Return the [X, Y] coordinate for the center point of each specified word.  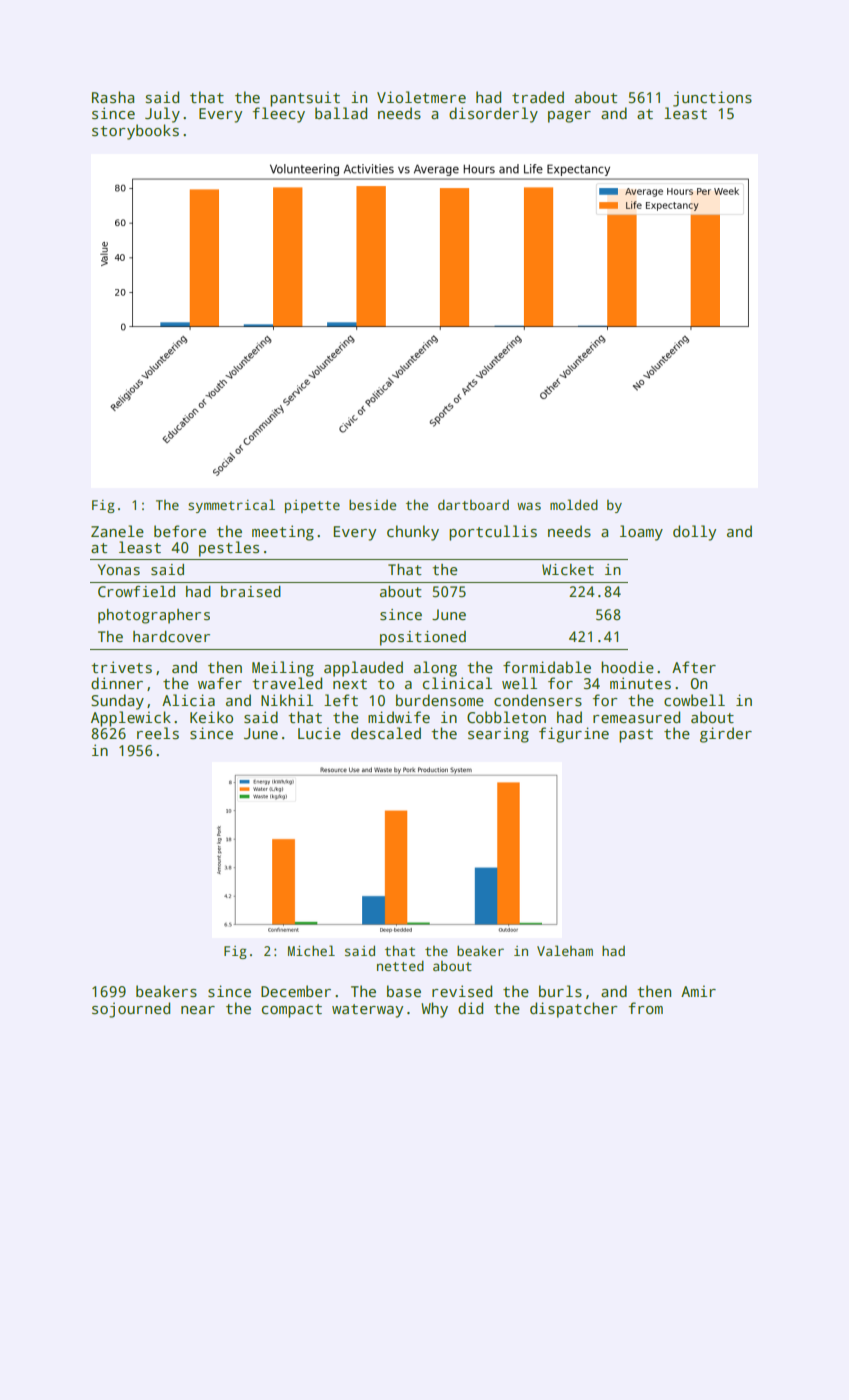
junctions [712, 99]
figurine [574, 735]
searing [498, 735]
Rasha [113, 97]
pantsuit [305, 99]
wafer [220, 683]
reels [158, 733]
